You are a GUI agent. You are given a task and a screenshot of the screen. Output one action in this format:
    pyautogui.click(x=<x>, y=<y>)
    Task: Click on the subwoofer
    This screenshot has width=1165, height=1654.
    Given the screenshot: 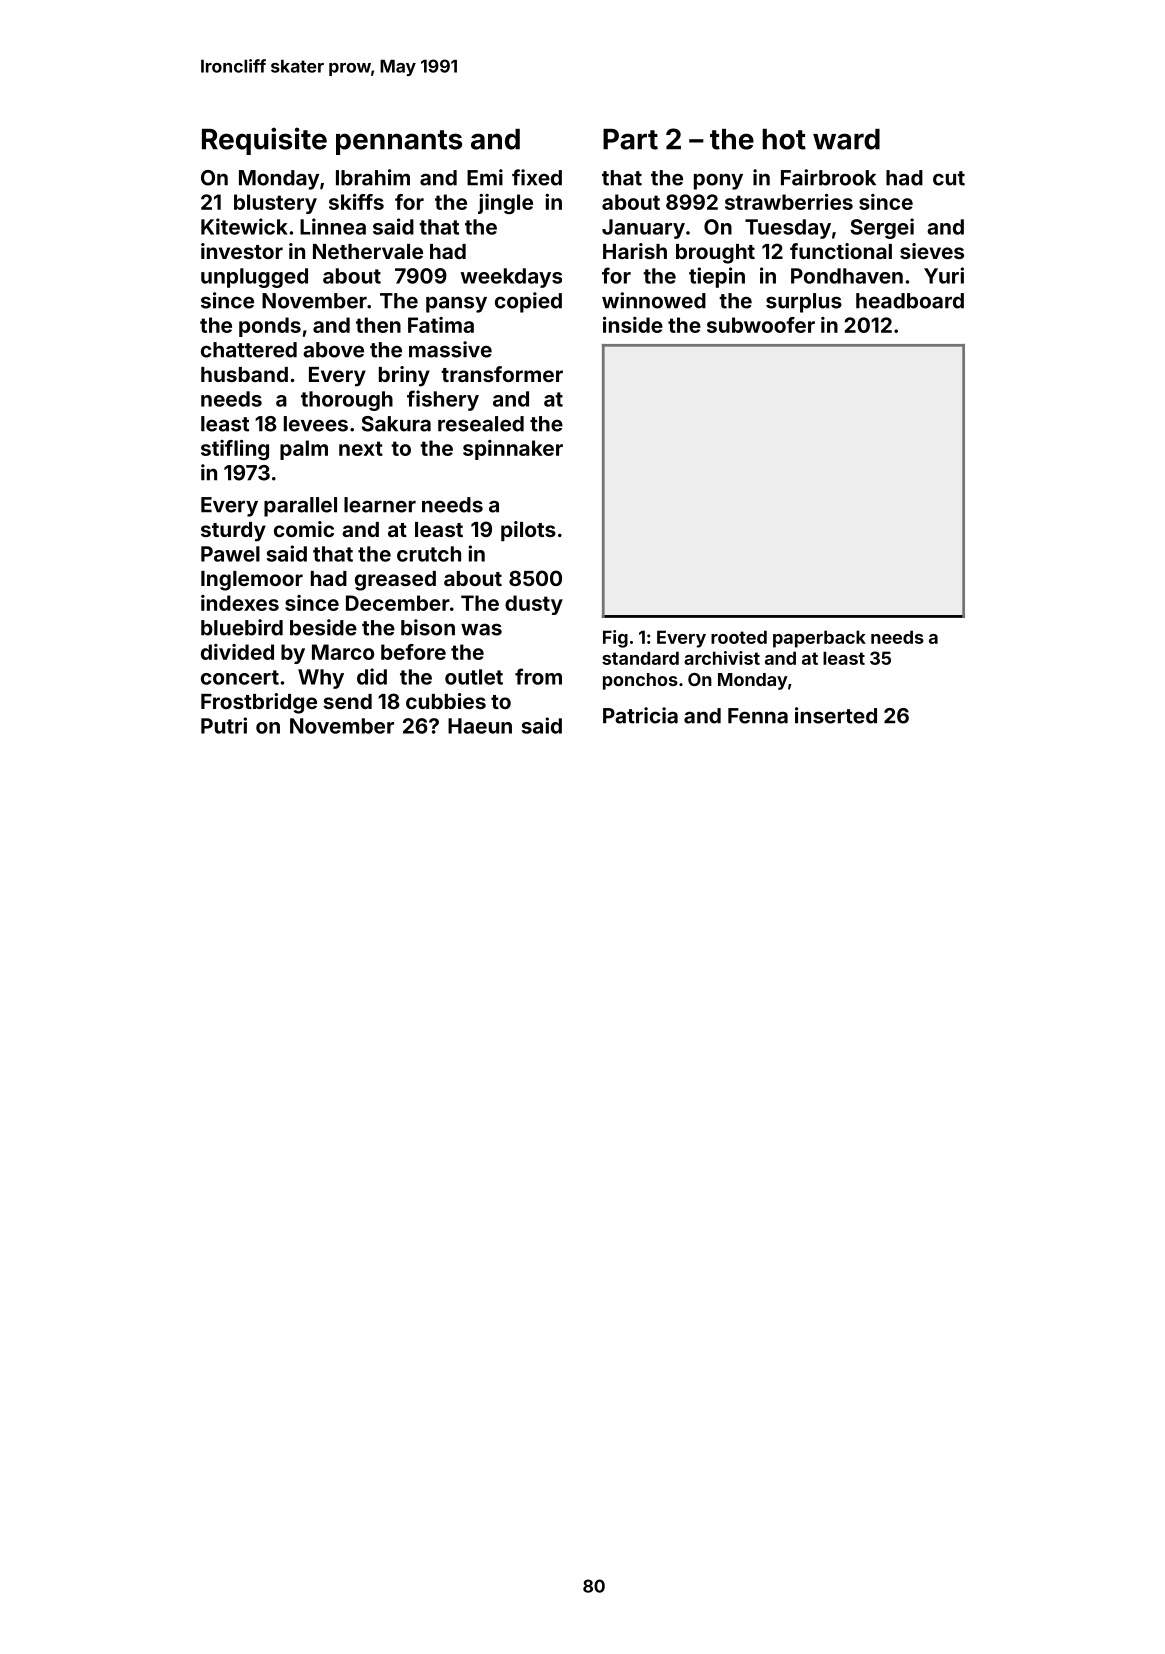 What is the action you would take?
    pyautogui.click(x=761, y=325)
